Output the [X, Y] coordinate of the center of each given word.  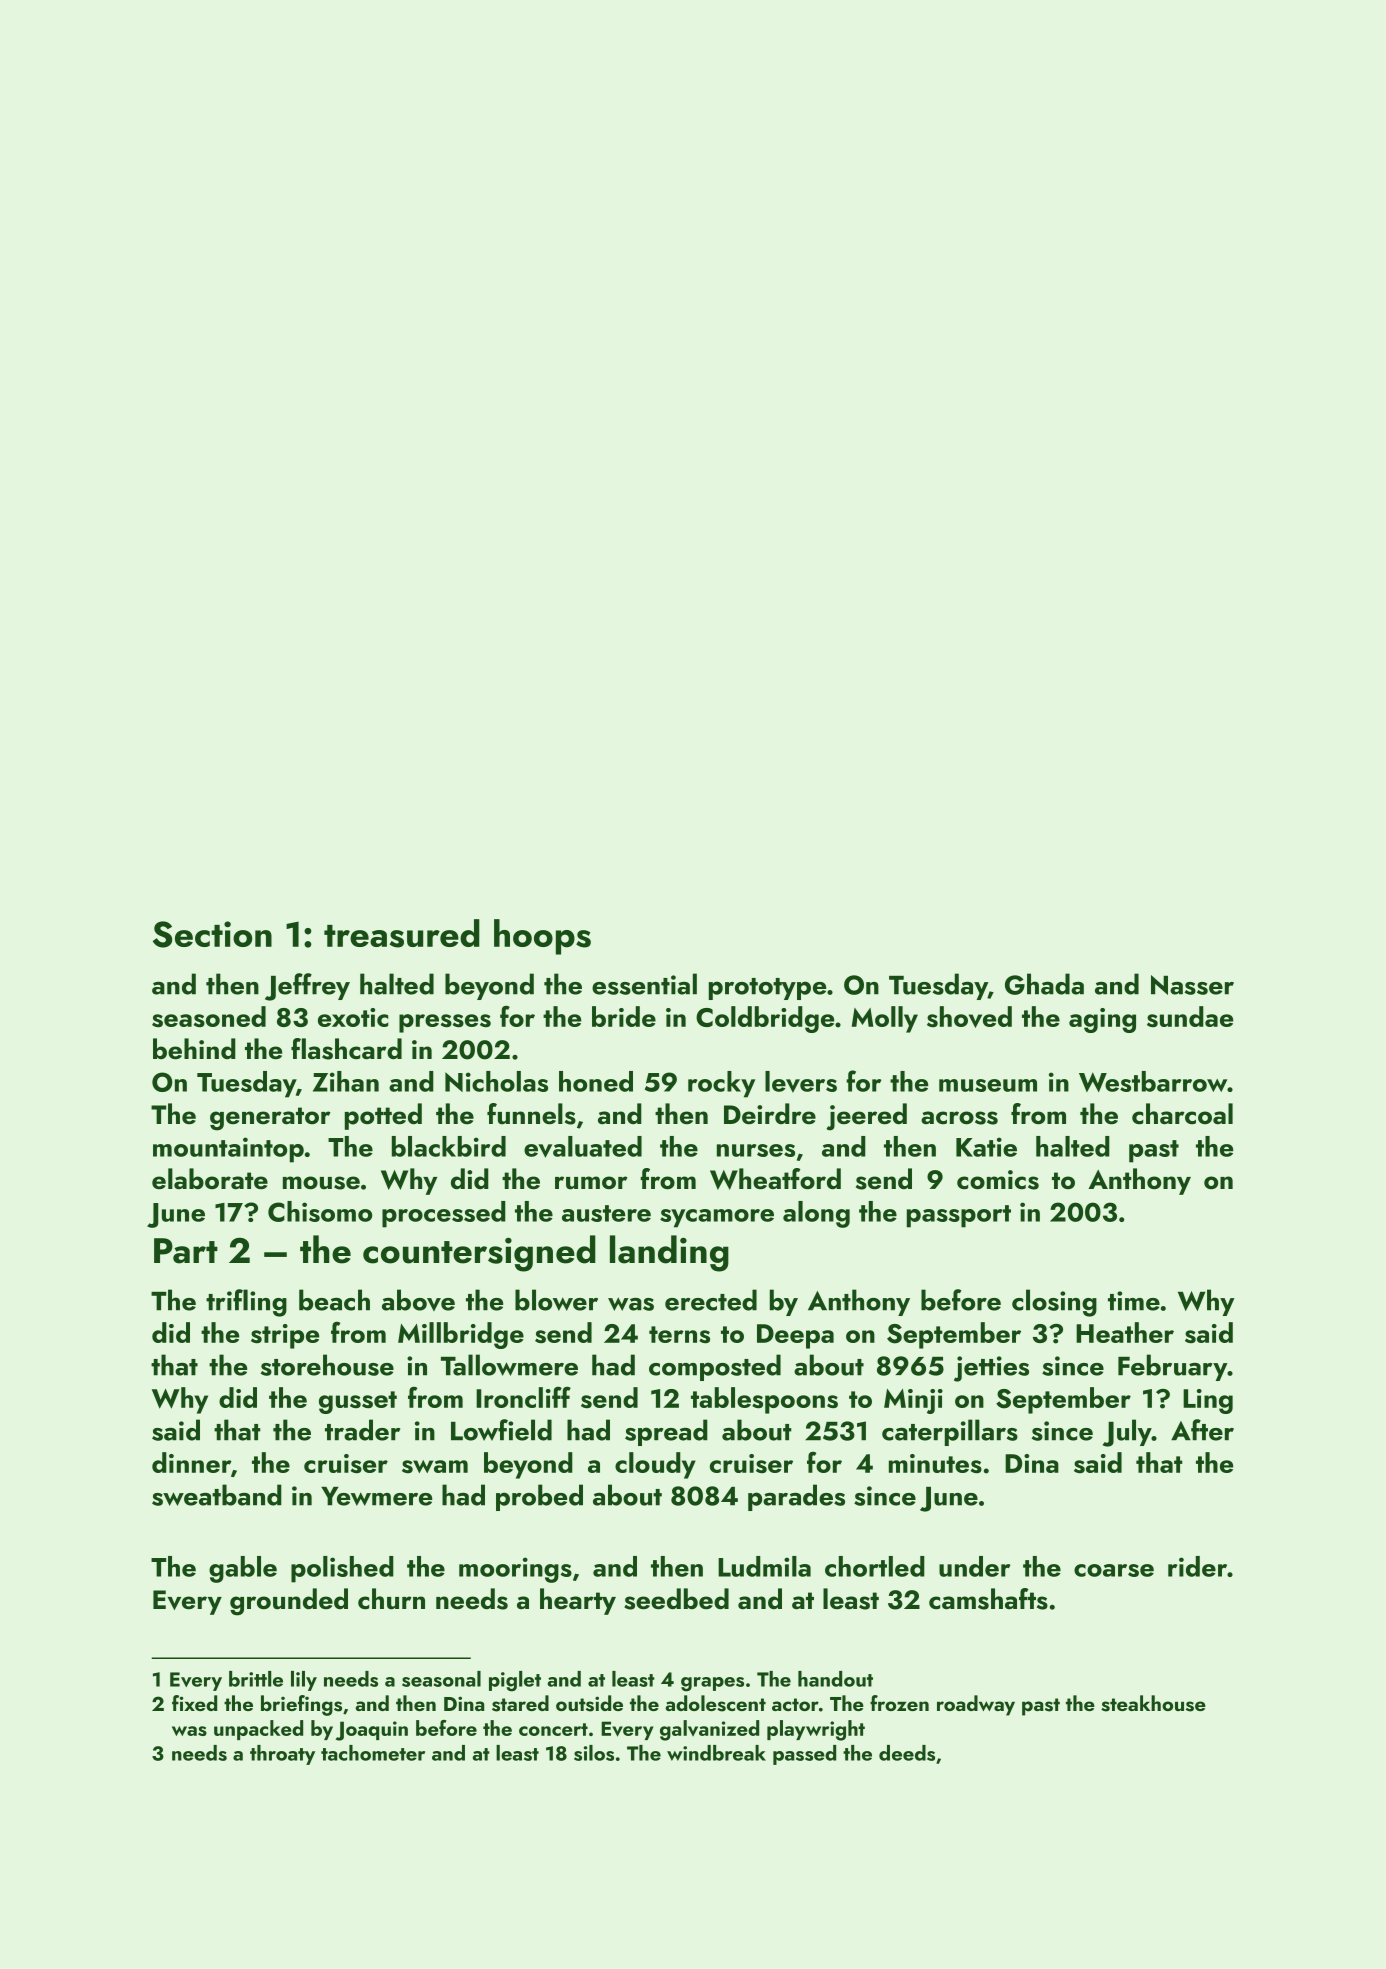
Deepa [795, 1336]
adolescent [715, 1703]
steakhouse [1153, 1703]
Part [186, 1251]
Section [212, 934]
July [1127, 1433]
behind [194, 1049]
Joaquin [372, 1731]
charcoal [1182, 1114]
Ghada [1044, 984]
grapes [712, 1684]
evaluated [583, 1147]
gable [243, 1569]
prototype [767, 989]
